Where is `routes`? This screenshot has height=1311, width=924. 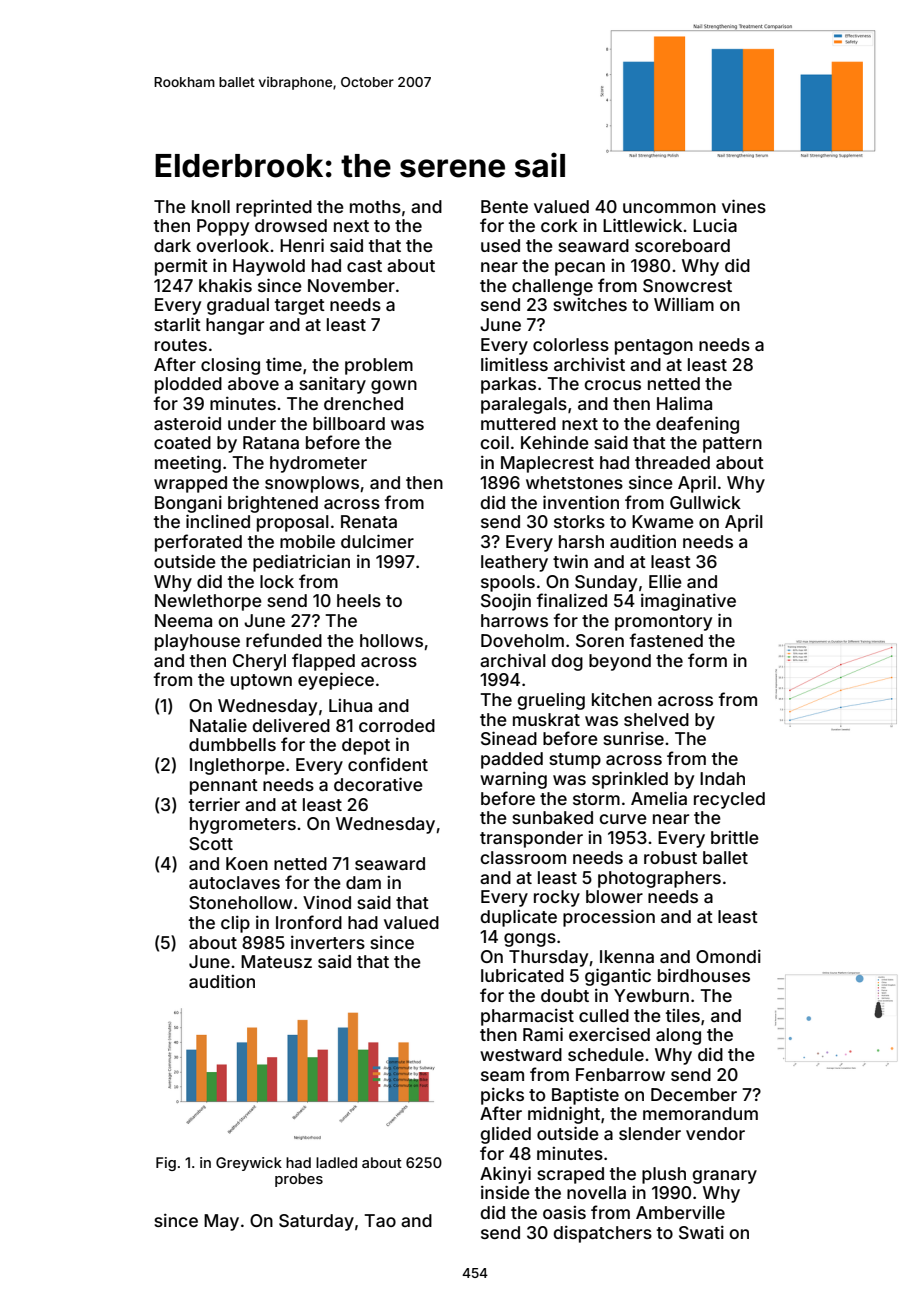
routes is located at coordinates (181, 345).
